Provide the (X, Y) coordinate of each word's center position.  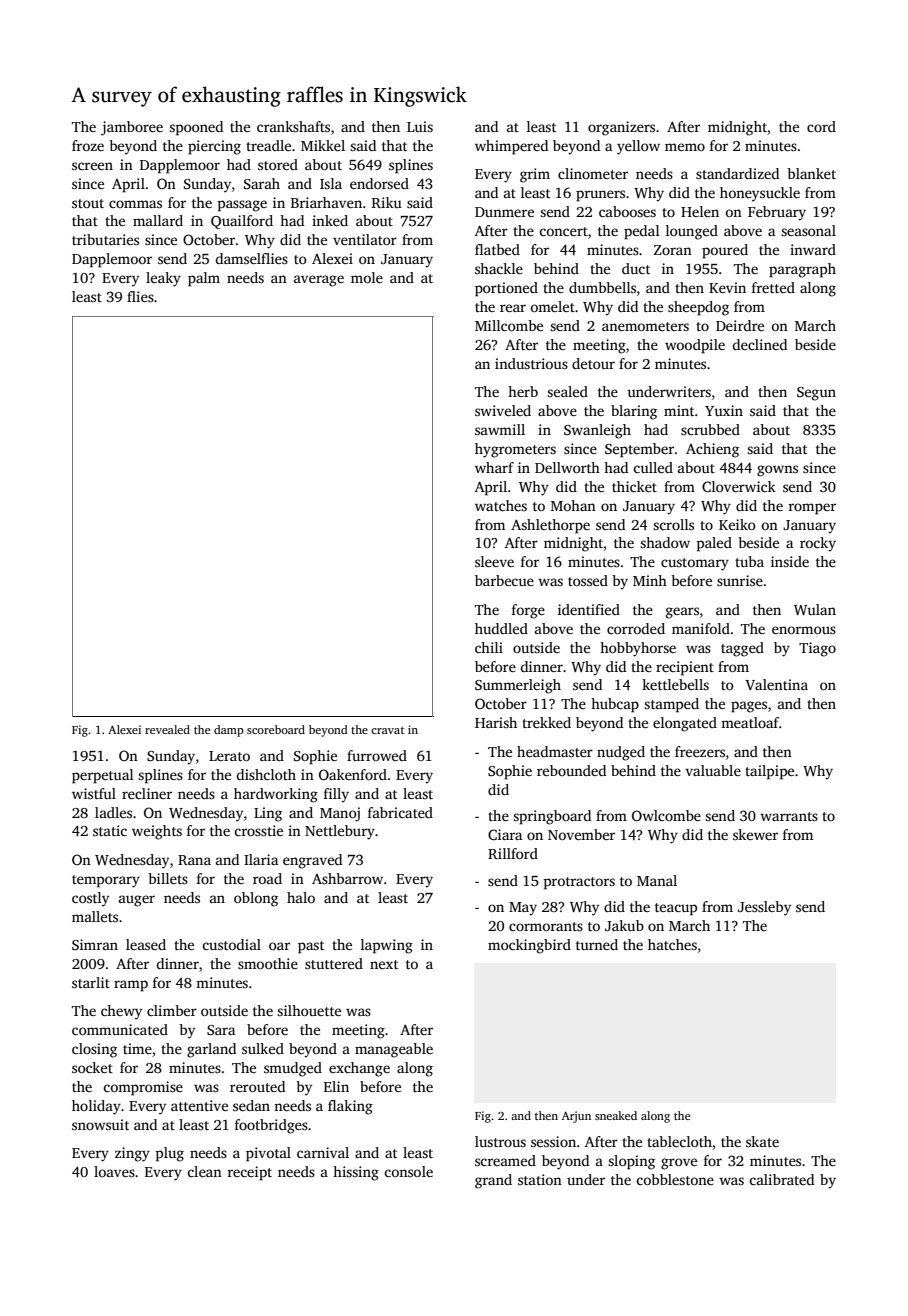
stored (278, 164)
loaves (114, 1171)
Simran (95, 944)
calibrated (782, 1179)
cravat (387, 730)
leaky (163, 279)
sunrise (740, 580)
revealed (167, 729)
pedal (642, 232)
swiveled (503, 410)
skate (762, 1141)
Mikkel (323, 145)
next (384, 964)
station (540, 1179)
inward (813, 249)
